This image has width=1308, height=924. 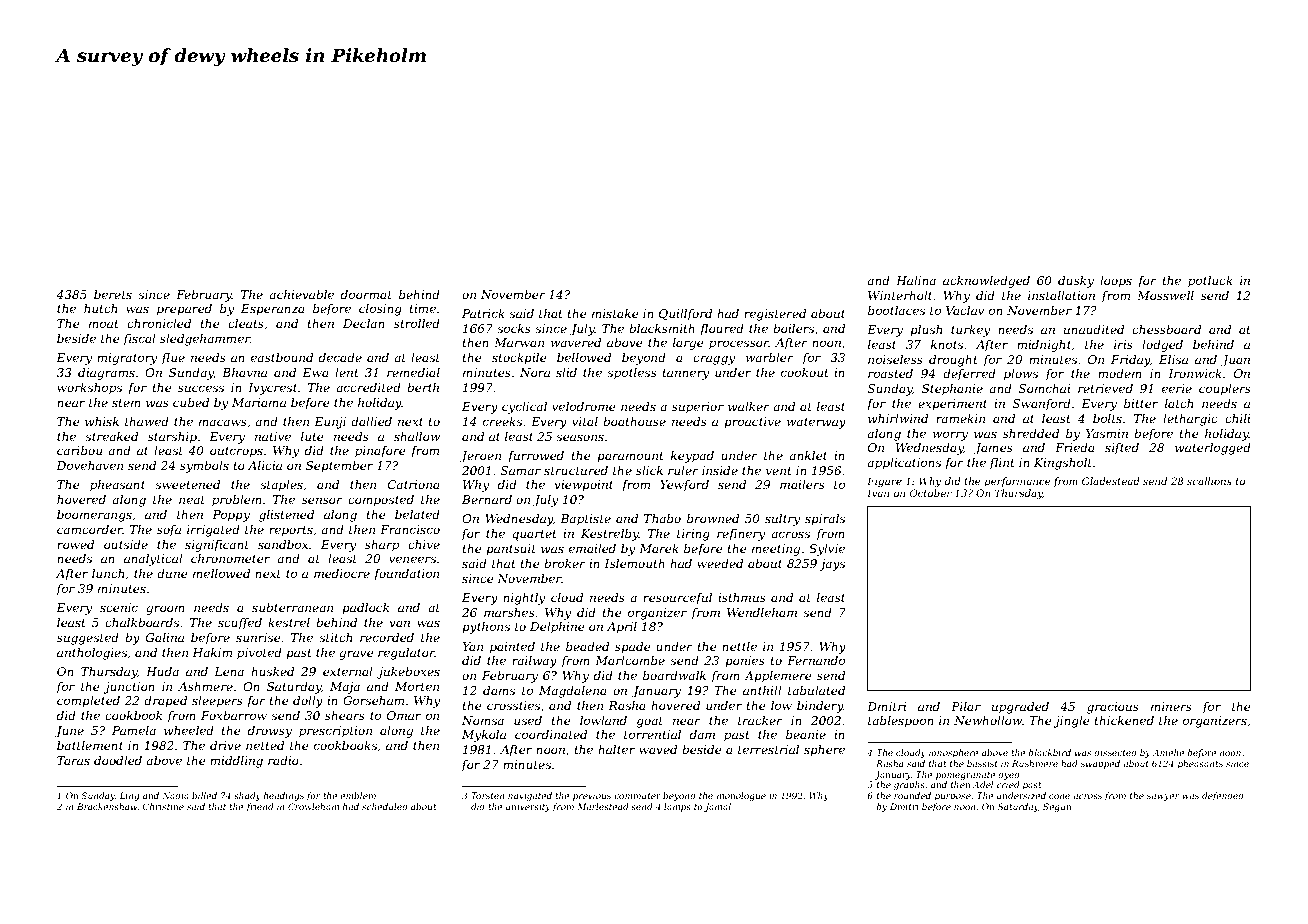 I want to click on Winterholt, so click(x=900, y=295).
